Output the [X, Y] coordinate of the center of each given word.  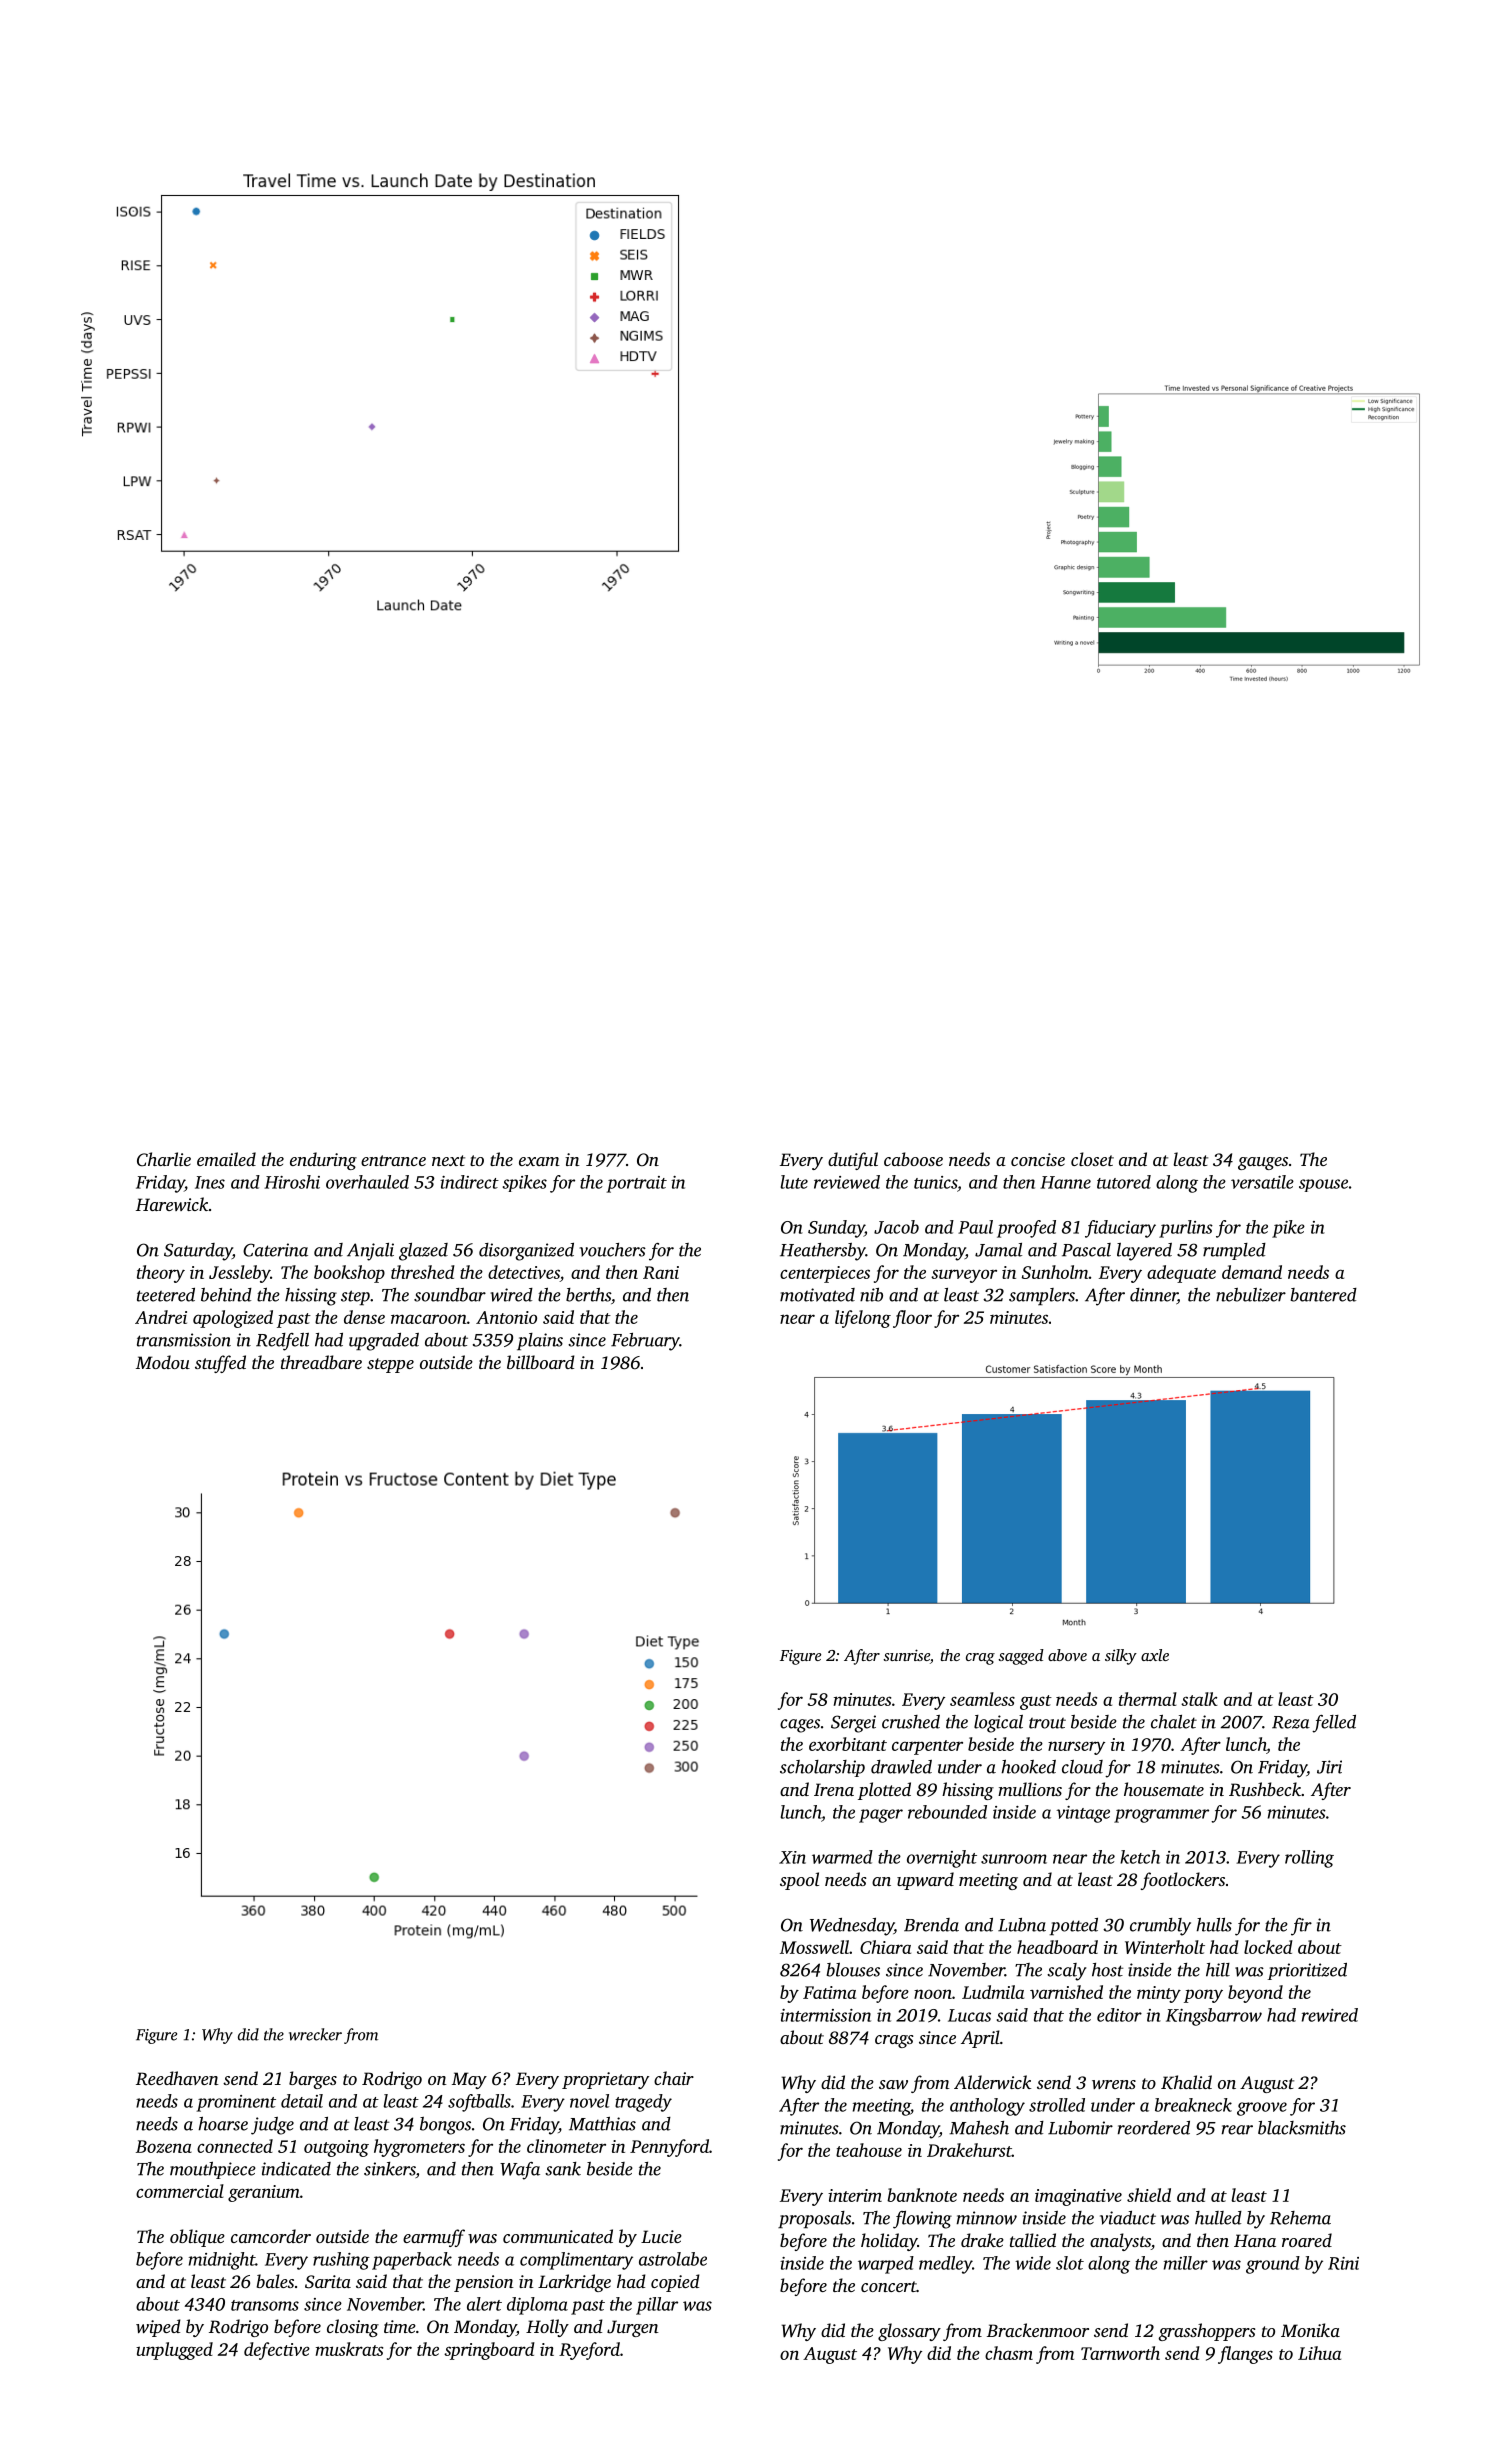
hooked [1028, 1767]
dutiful [853, 1161]
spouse [1323, 1185]
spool [799, 1881]
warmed [842, 1857]
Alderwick [992, 2082]
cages [800, 1726]
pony [1203, 1996]
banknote [922, 2195]
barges [313, 2080]
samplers [1042, 1296]
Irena [834, 1789]
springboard [489, 2351]
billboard [541, 1362]
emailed [226, 1159]
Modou [163, 1362]
